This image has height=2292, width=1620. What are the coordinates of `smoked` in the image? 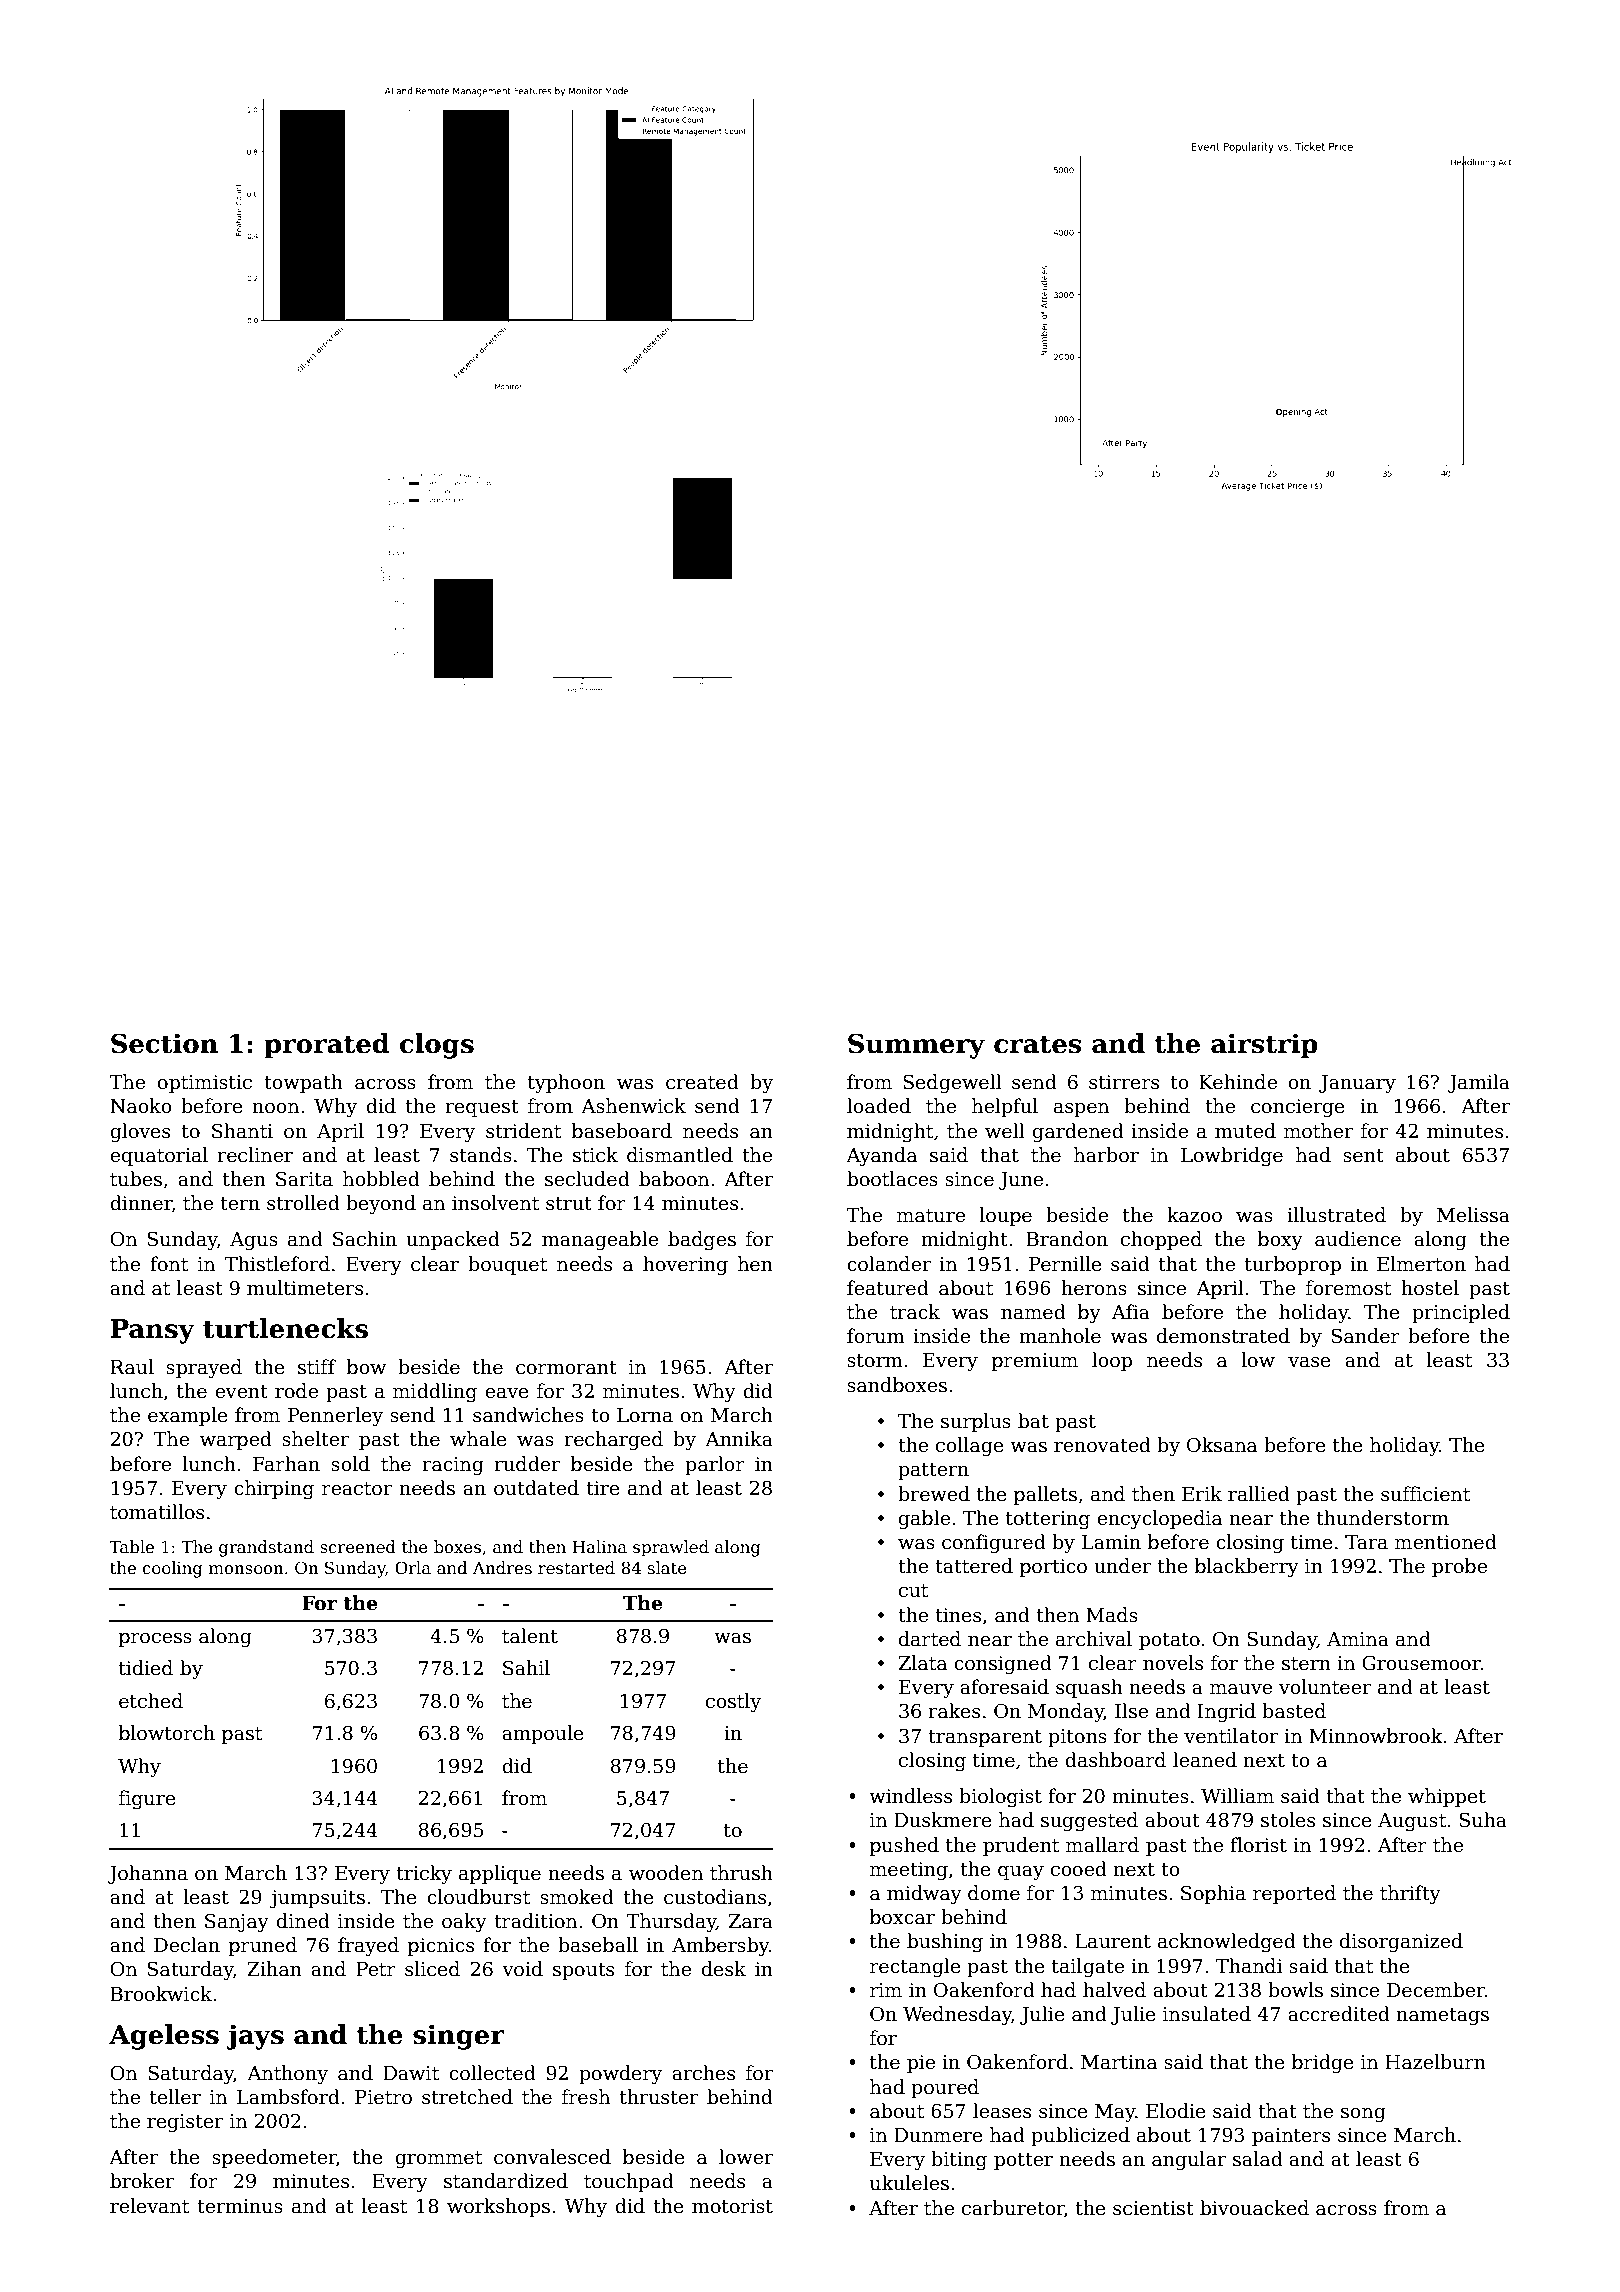 It's located at (577, 1897).
